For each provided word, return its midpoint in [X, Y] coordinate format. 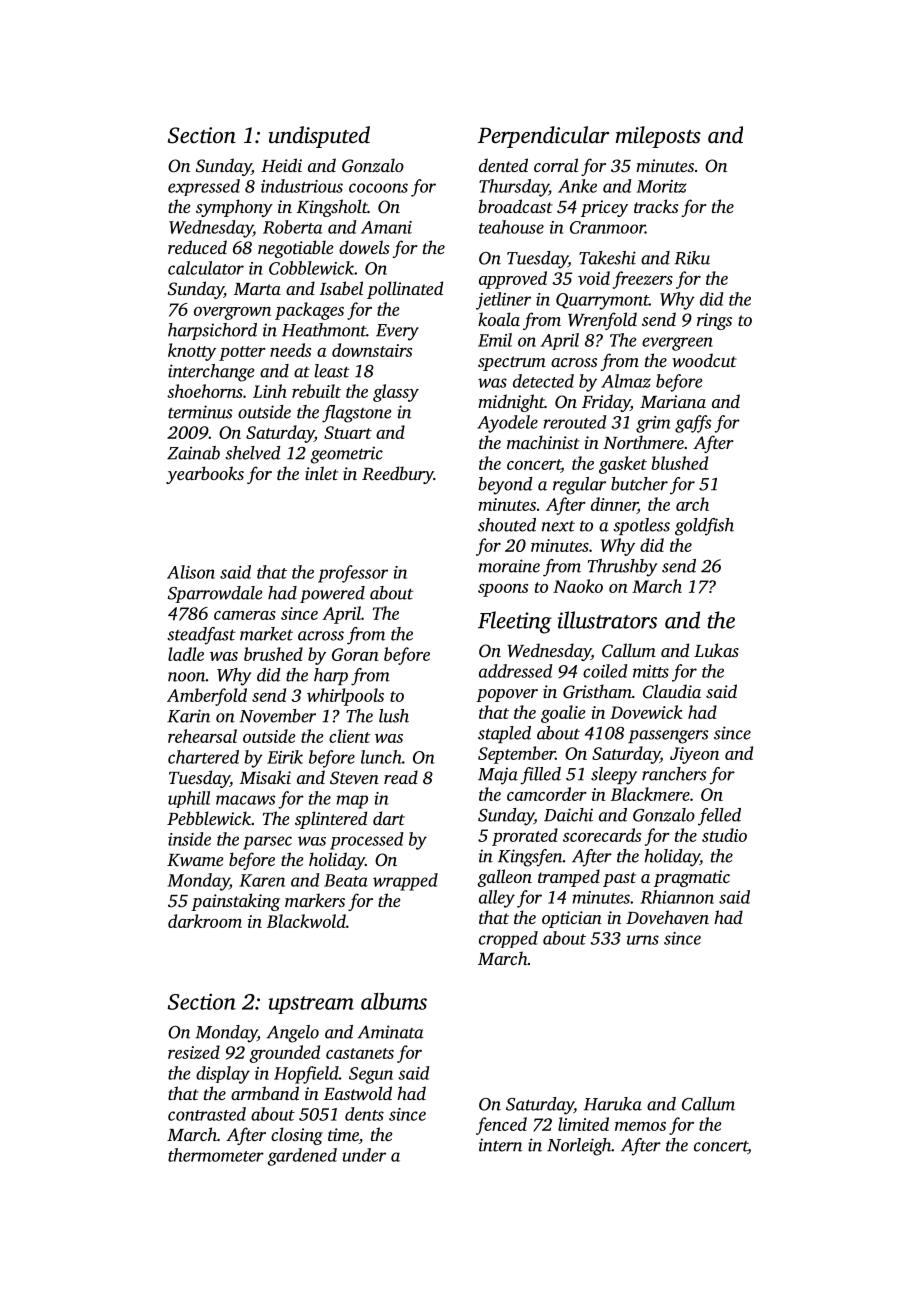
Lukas [716, 650]
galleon [504, 878]
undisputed [319, 137]
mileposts [658, 137]
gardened [302, 1157]
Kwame [195, 860]
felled [719, 817]
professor [353, 574]
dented [503, 165]
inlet [321, 473]
